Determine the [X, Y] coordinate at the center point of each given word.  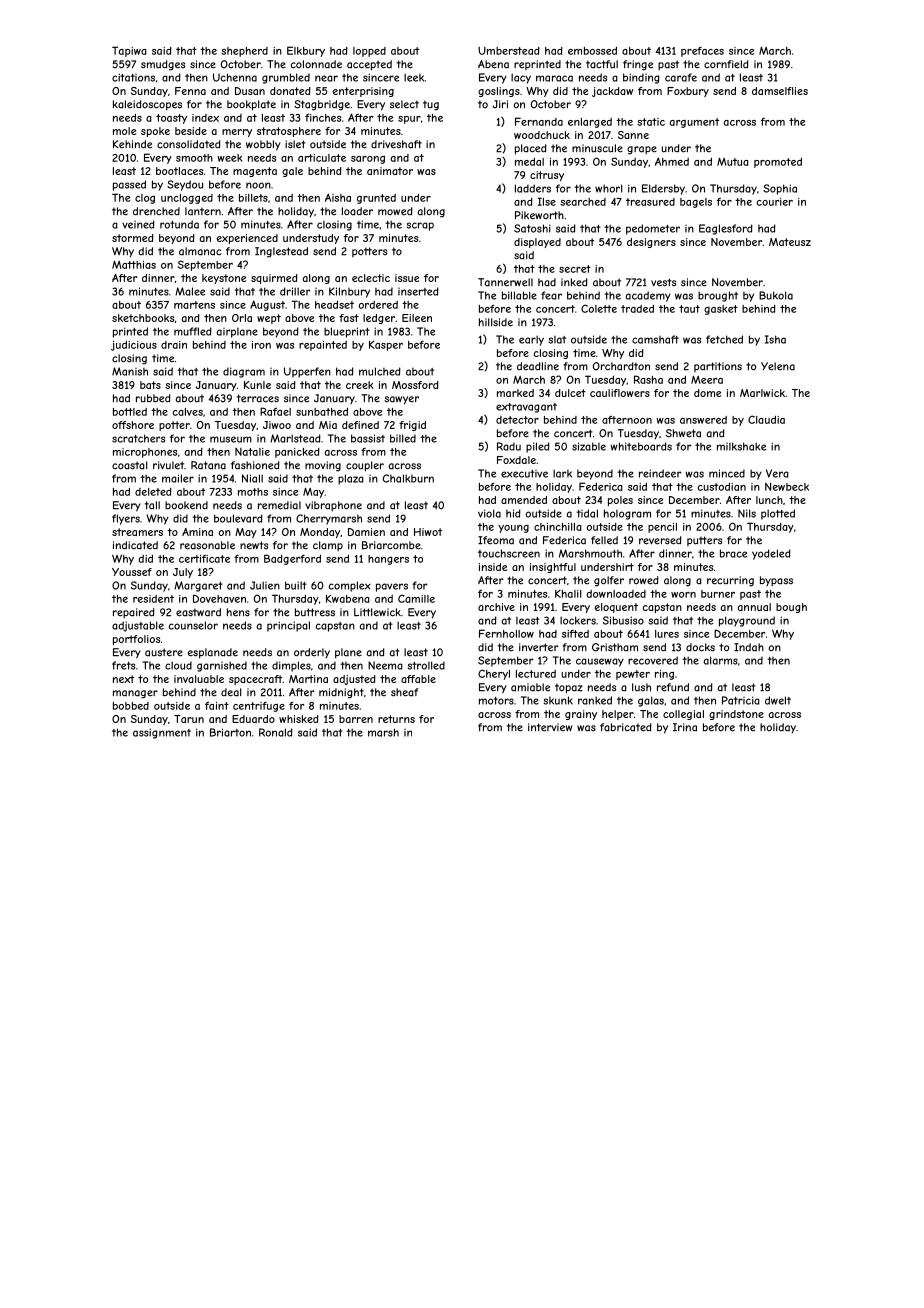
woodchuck [542, 135]
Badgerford [292, 559]
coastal [130, 465]
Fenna [190, 91]
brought [718, 296]
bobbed [131, 706]
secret [575, 269]
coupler [365, 466]
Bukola [776, 295]
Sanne [633, 135]
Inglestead [281, 252]
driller [295, 291]
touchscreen [509, 553]
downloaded [616, 594]
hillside [496, 322]
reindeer [660, 473]
